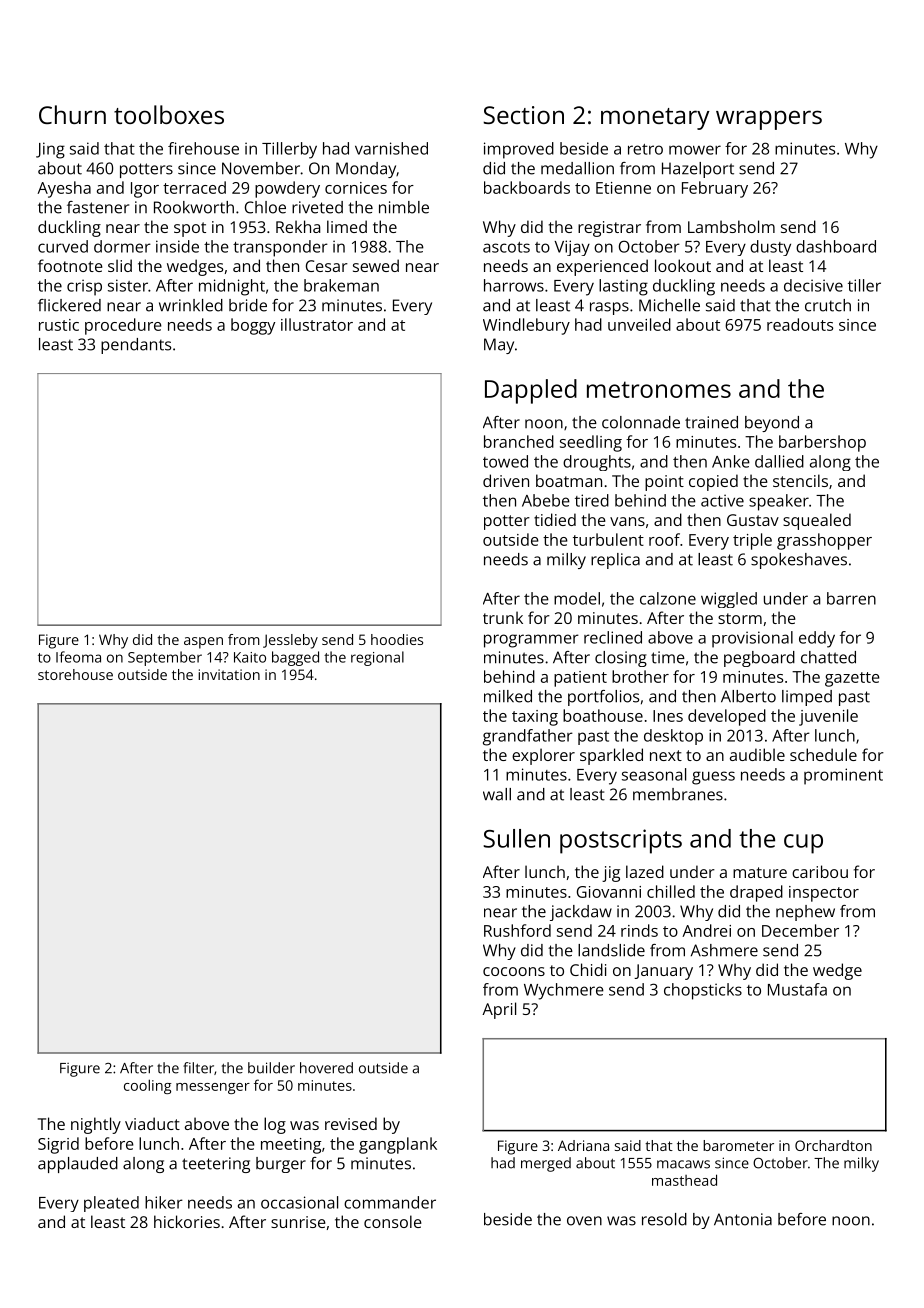 The width and height of the screenshot is (924, 1308). Describe the element at coordinates (203, 148) in the screenshot. I see `firehouse` at that location.
